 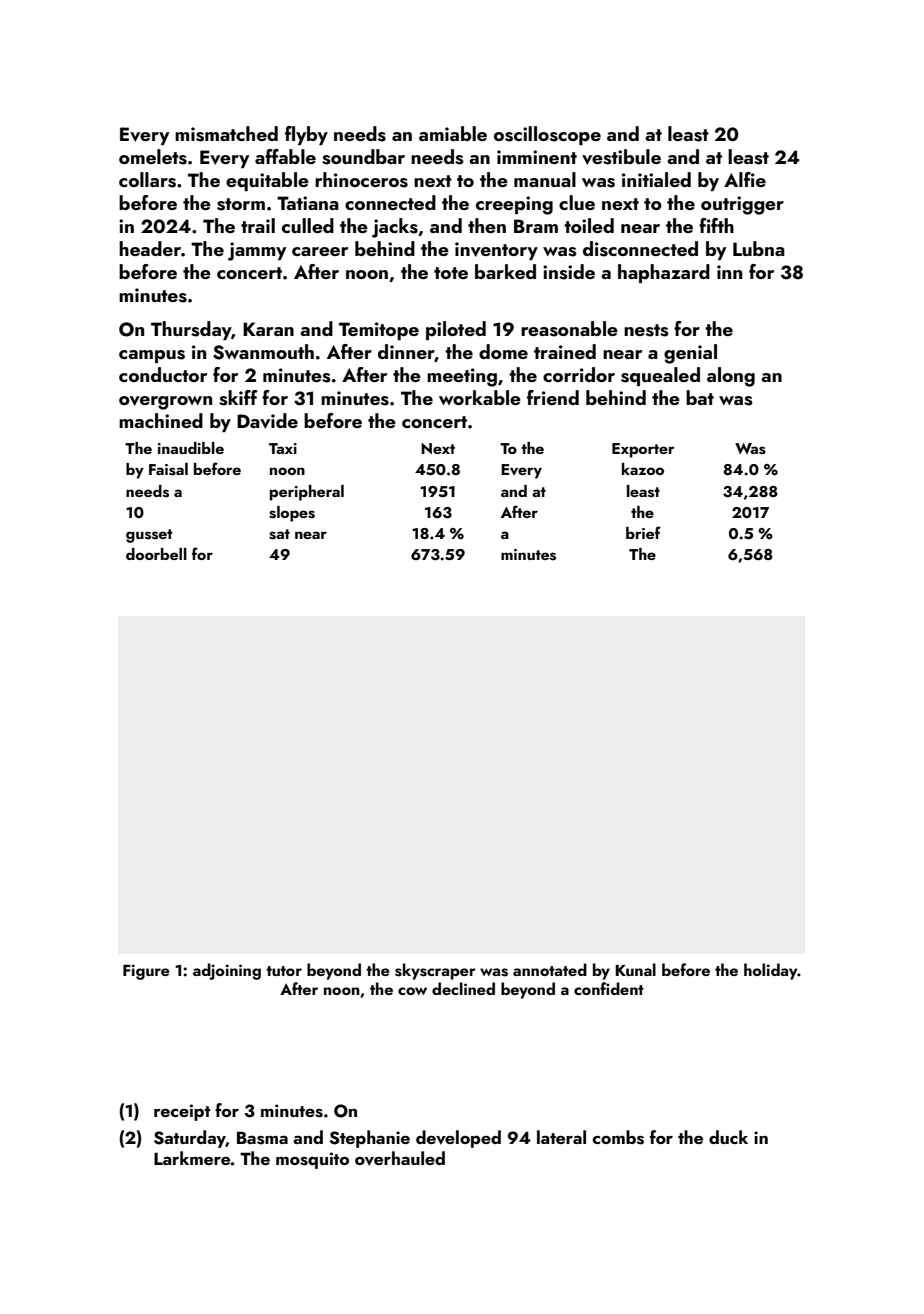 I want to click on doorbell, so click(x=156, y=554).
